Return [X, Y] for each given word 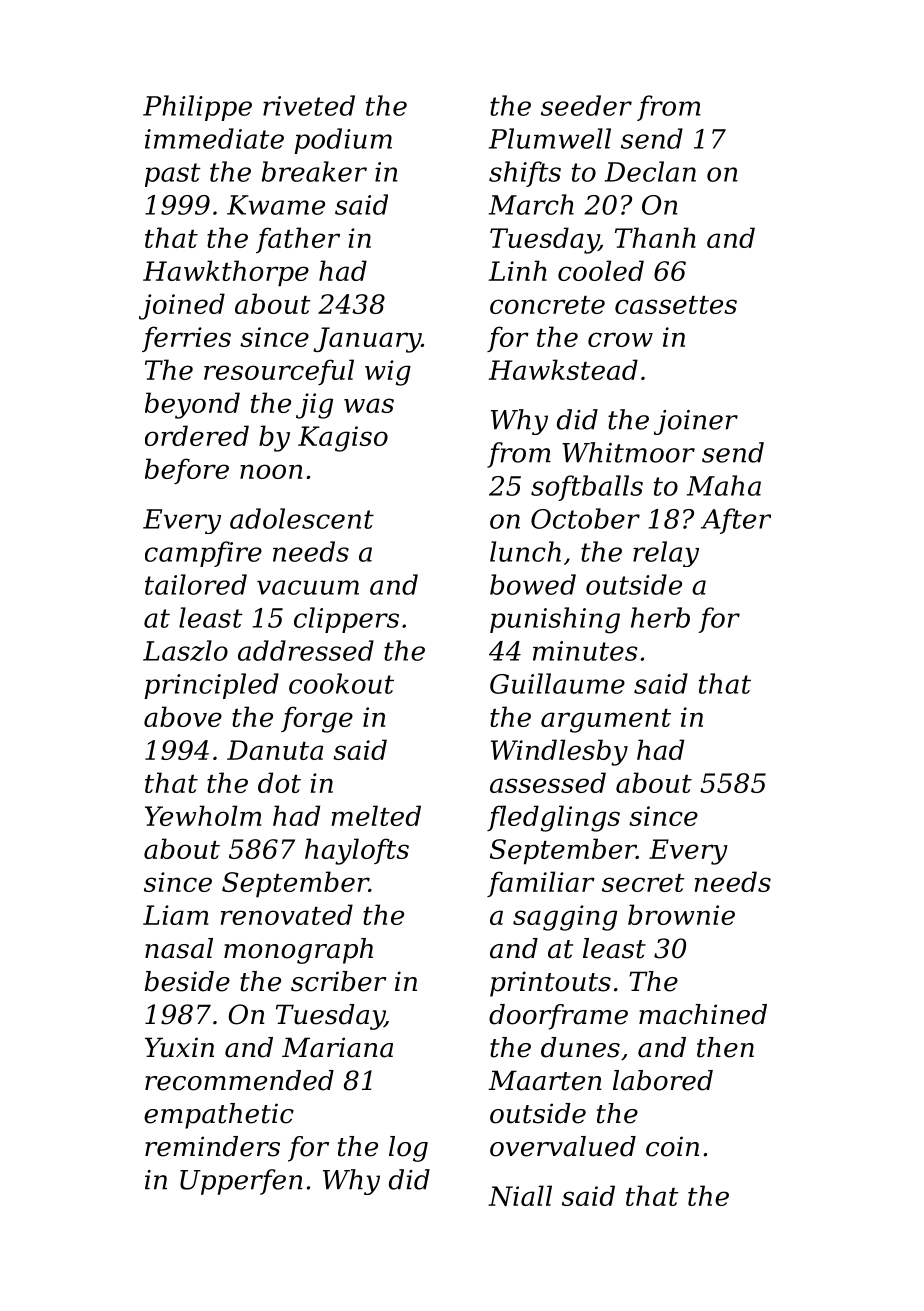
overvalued [563, 1146]
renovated [287, 914]
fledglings [553, 818]
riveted [309, 105]
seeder [586, 105]
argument [606, 721]
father [298, 240]
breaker [314, 171]
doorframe [558, 1017]
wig [388, 373]
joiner [696, 422]
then [725, 1047]
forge [317, 719]
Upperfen [241, 1182]
